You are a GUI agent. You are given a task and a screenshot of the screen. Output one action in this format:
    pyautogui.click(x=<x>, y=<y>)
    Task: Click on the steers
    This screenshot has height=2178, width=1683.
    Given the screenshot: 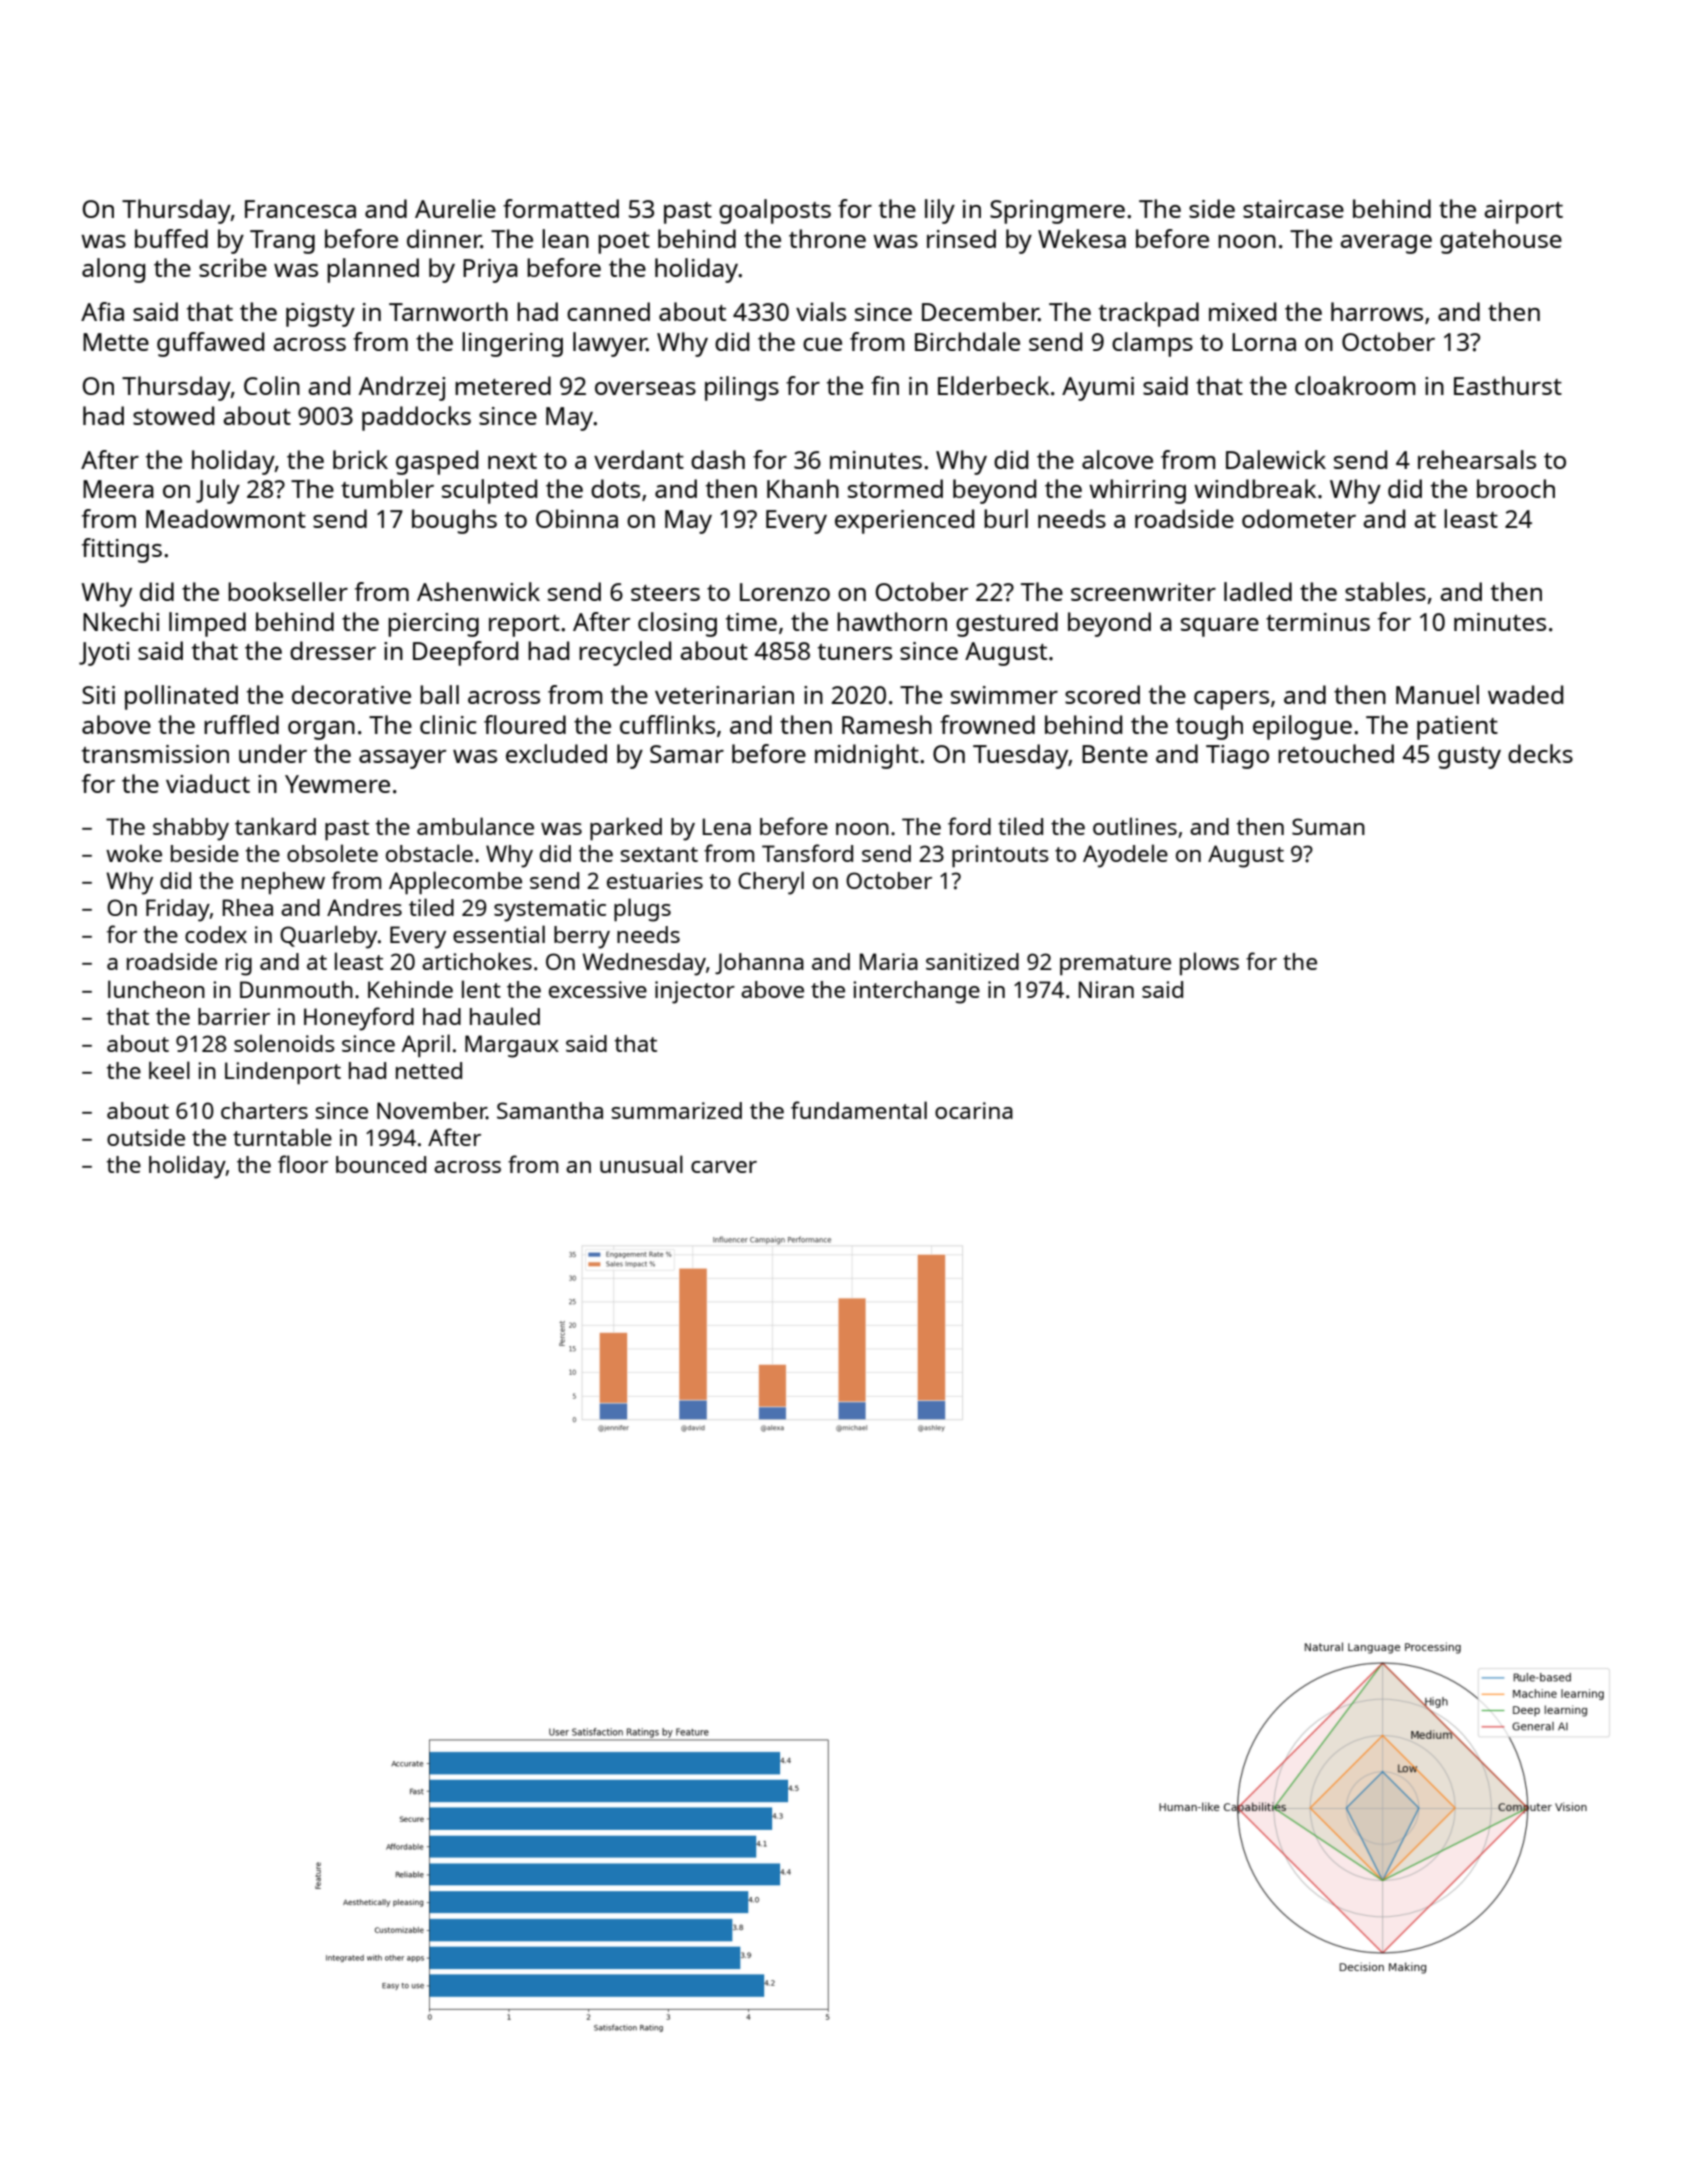 What is the action you would take?
    pyautogui.click(x=665, y=593)
